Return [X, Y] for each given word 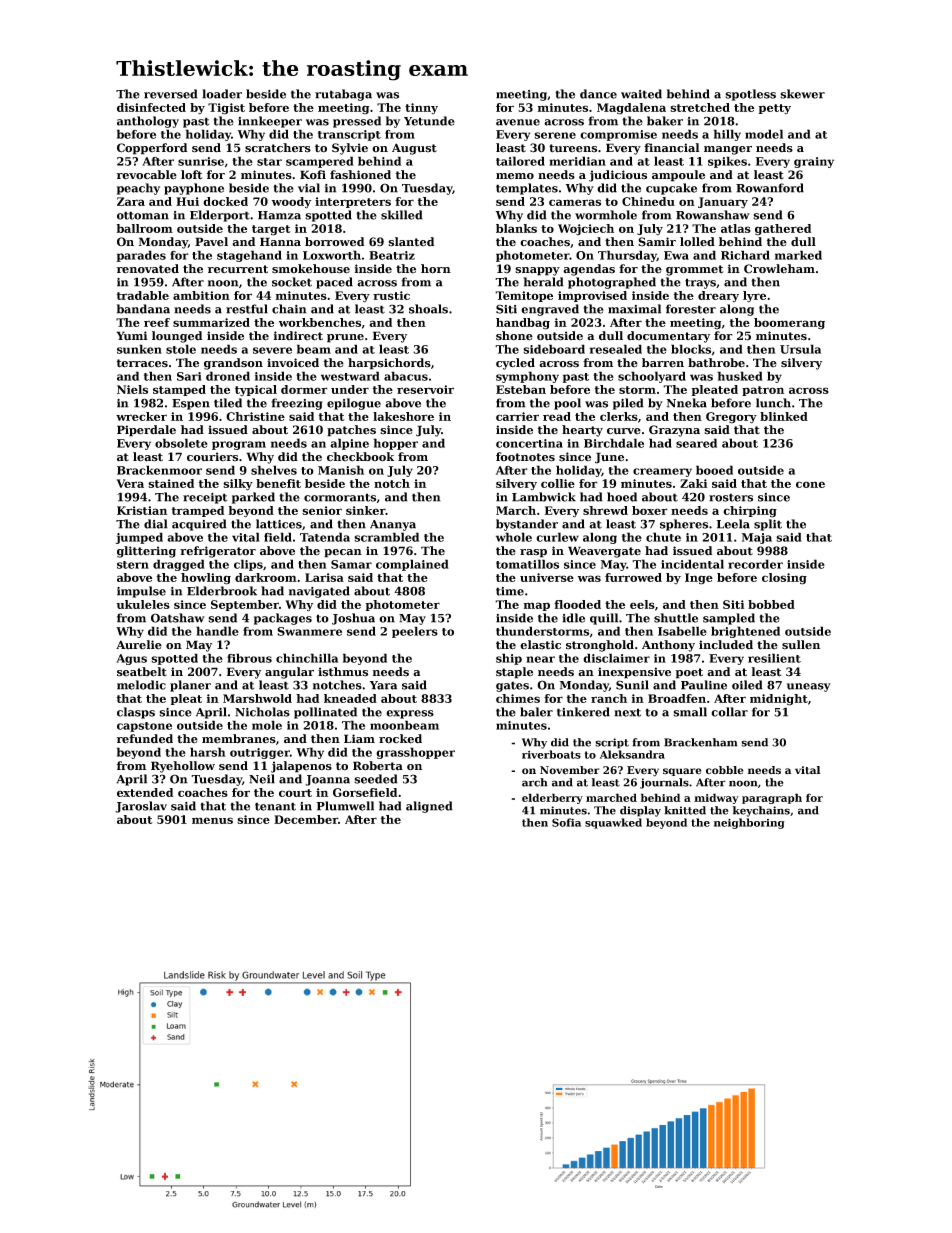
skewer [802, 94]
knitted [685, 810]
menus [212, 820]
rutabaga [343, 95]
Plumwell [345, 806]
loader [222, 94]
